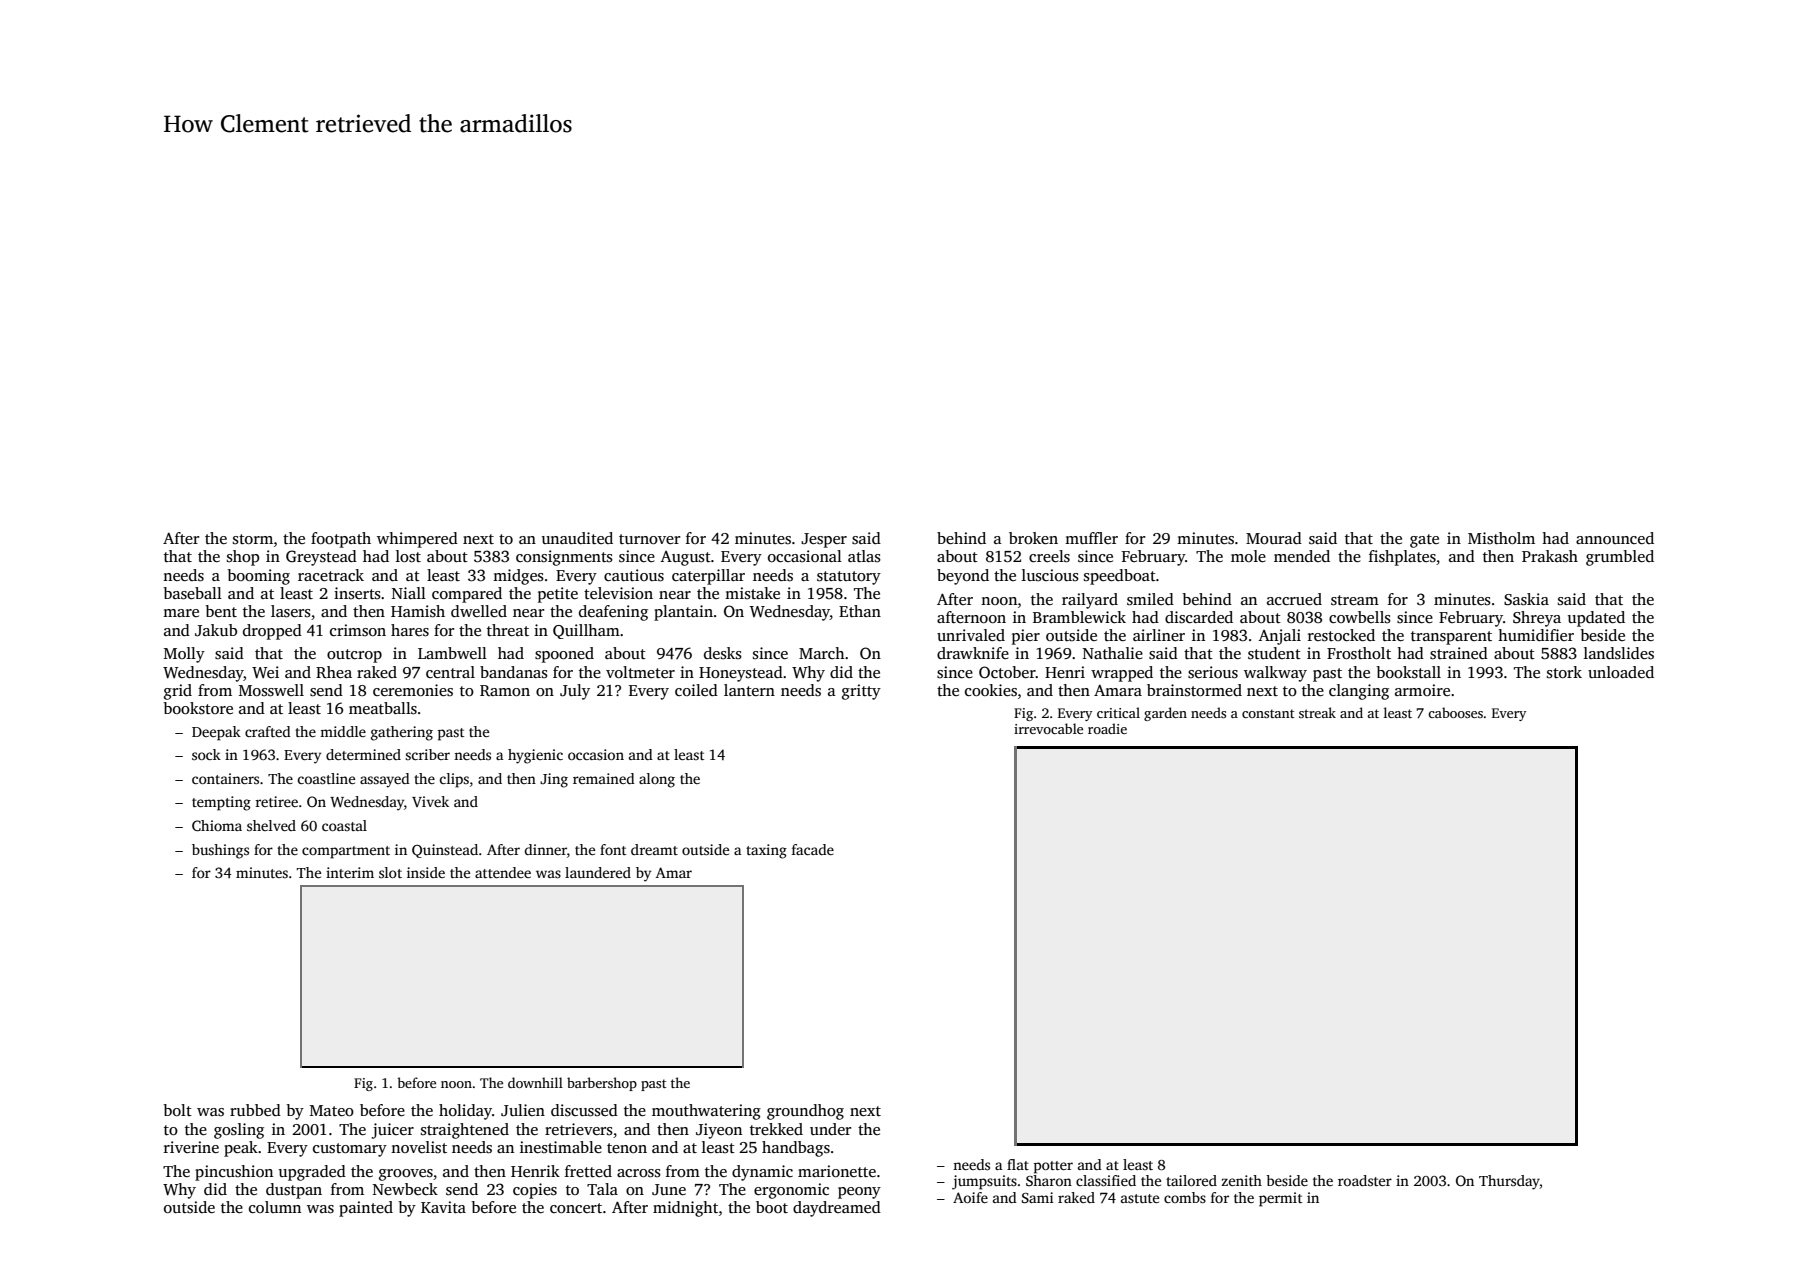 The height and width of the page is (1285, 1818). What do you see at coordinates (577, 538) in the page?
I see `unaudited` at bounding box center [577, 538].
